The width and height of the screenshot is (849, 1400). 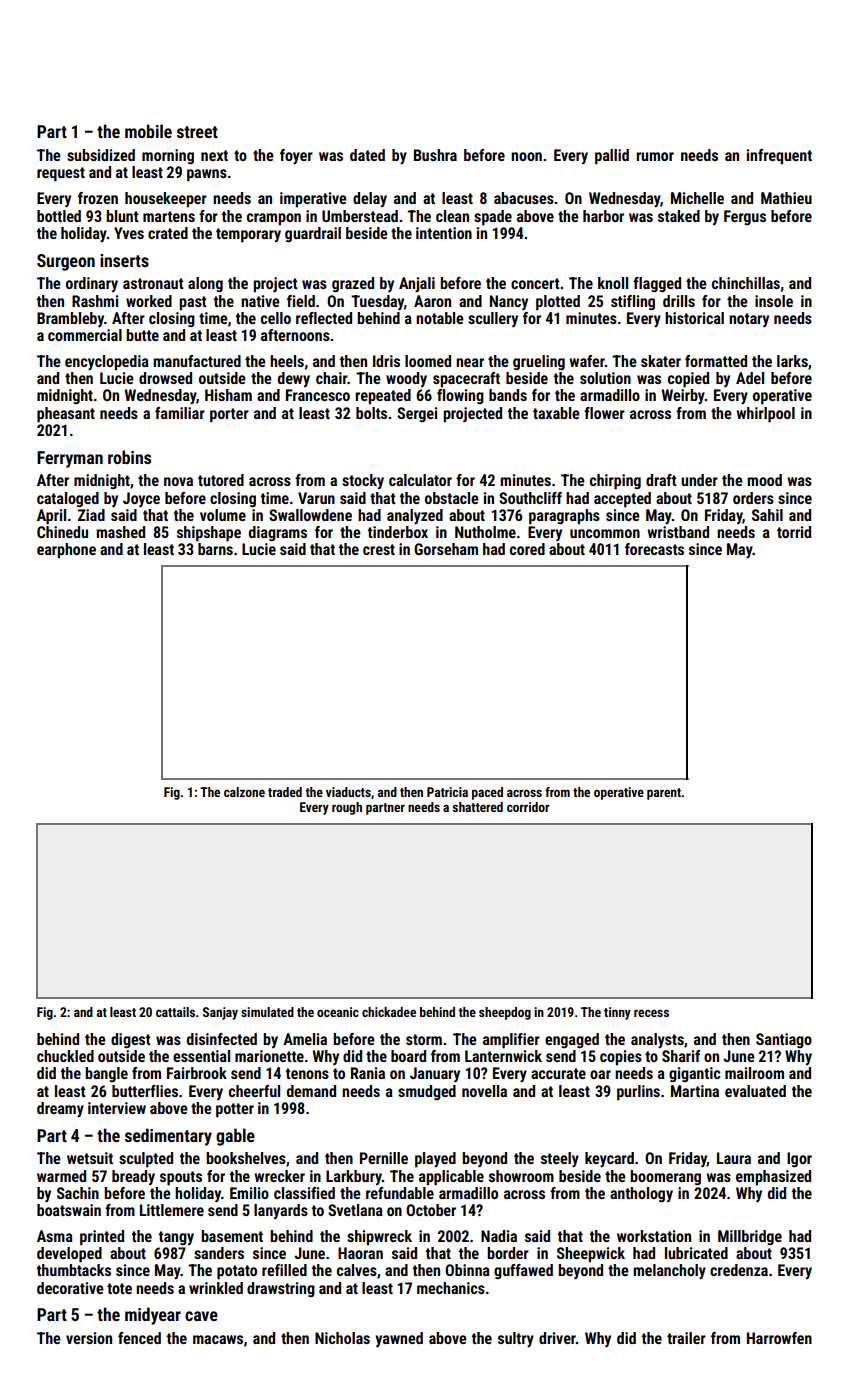 What do you see at coordinates (61, 1176) in the screenshot?
I see `warmed` at bounding box center [61, 1176].
